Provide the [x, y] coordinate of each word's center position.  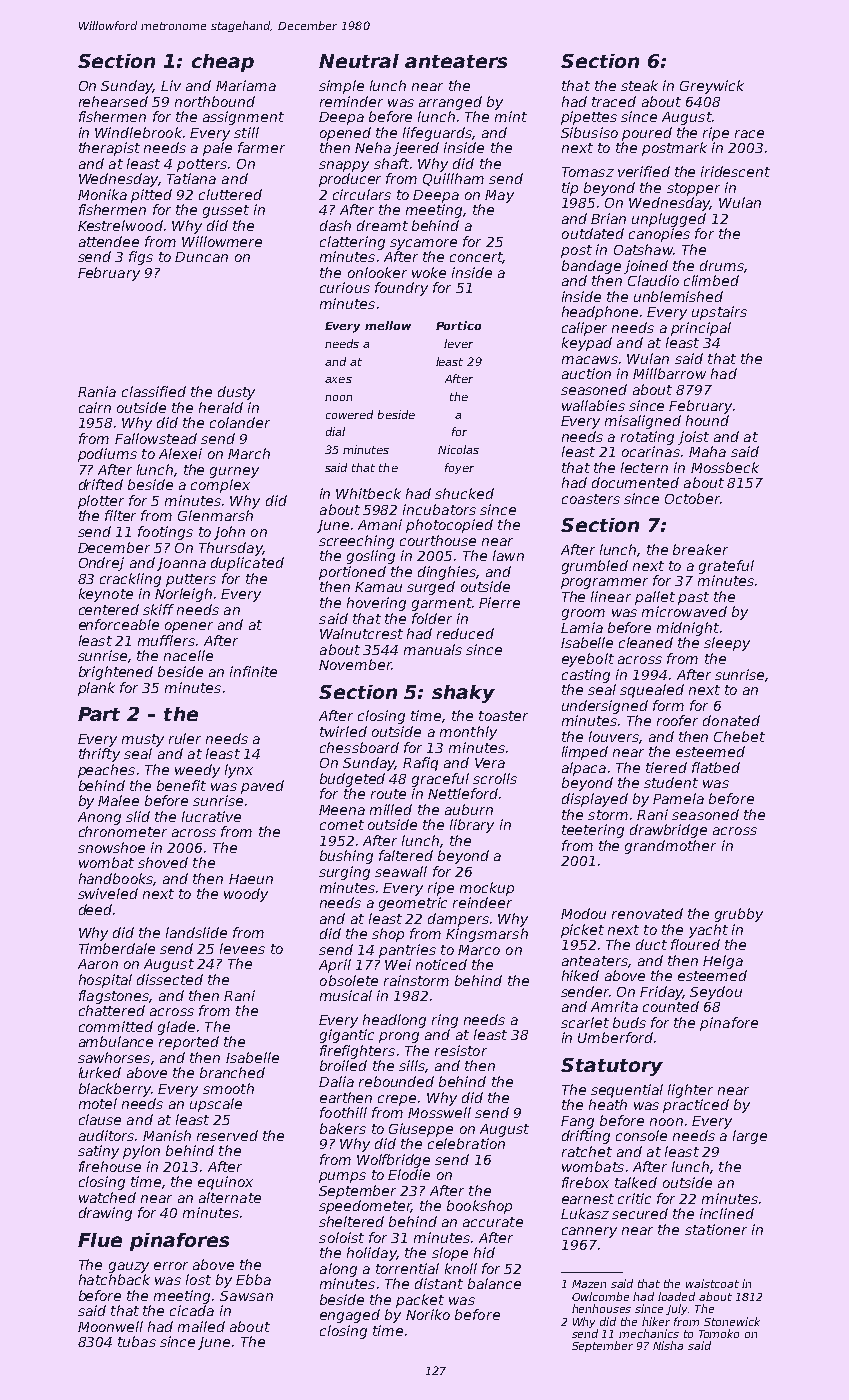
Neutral [359, 61]
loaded [676, 1296]
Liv [171, 85]
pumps [342, 1177]
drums [722, 265]
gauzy [129, 1267]
